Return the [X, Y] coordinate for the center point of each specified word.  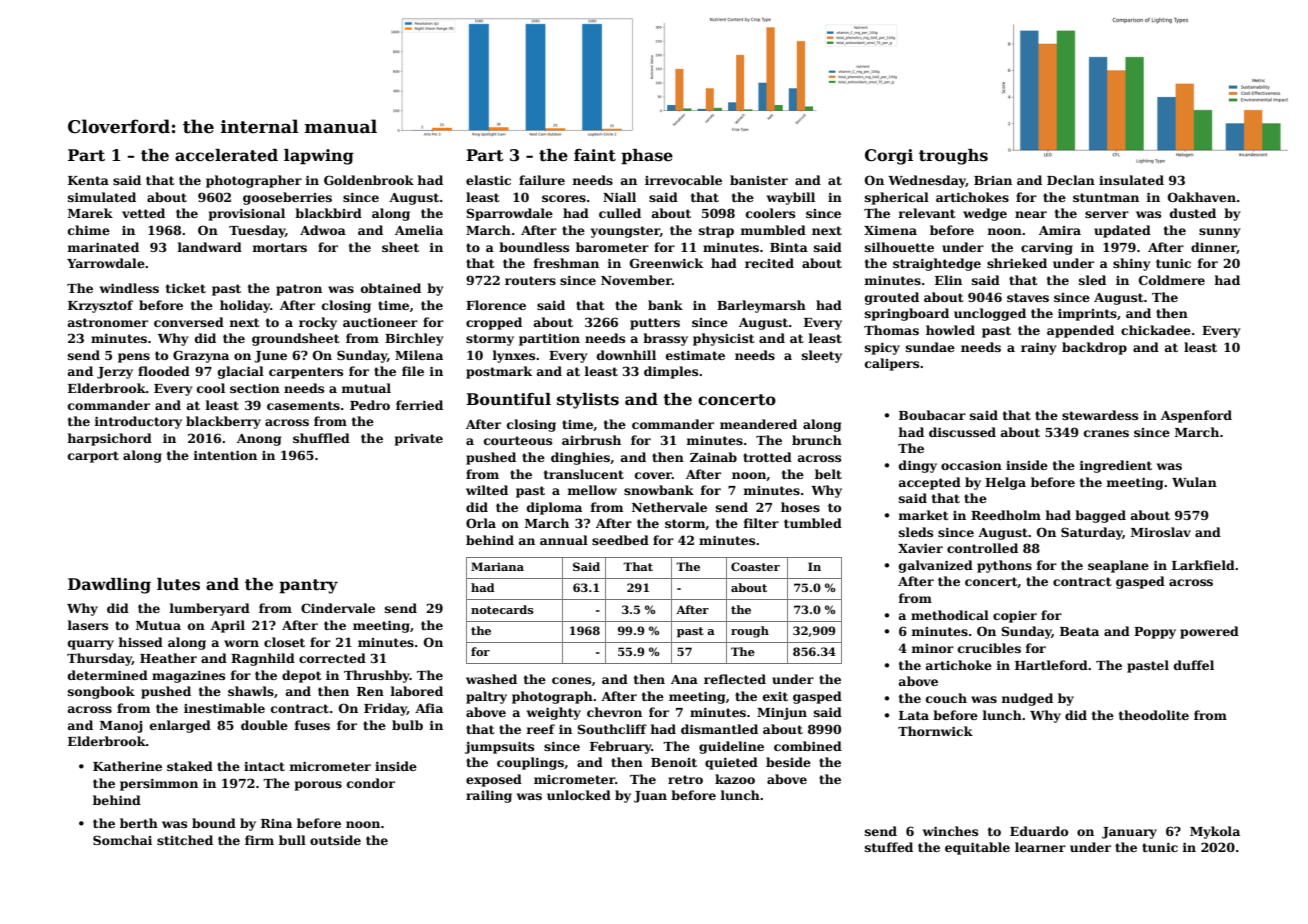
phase [647, 157]
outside [335, 840]
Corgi [889, 157]
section [255, 388]
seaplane [1118, 566]
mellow [592, 490]
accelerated [226, 155]
